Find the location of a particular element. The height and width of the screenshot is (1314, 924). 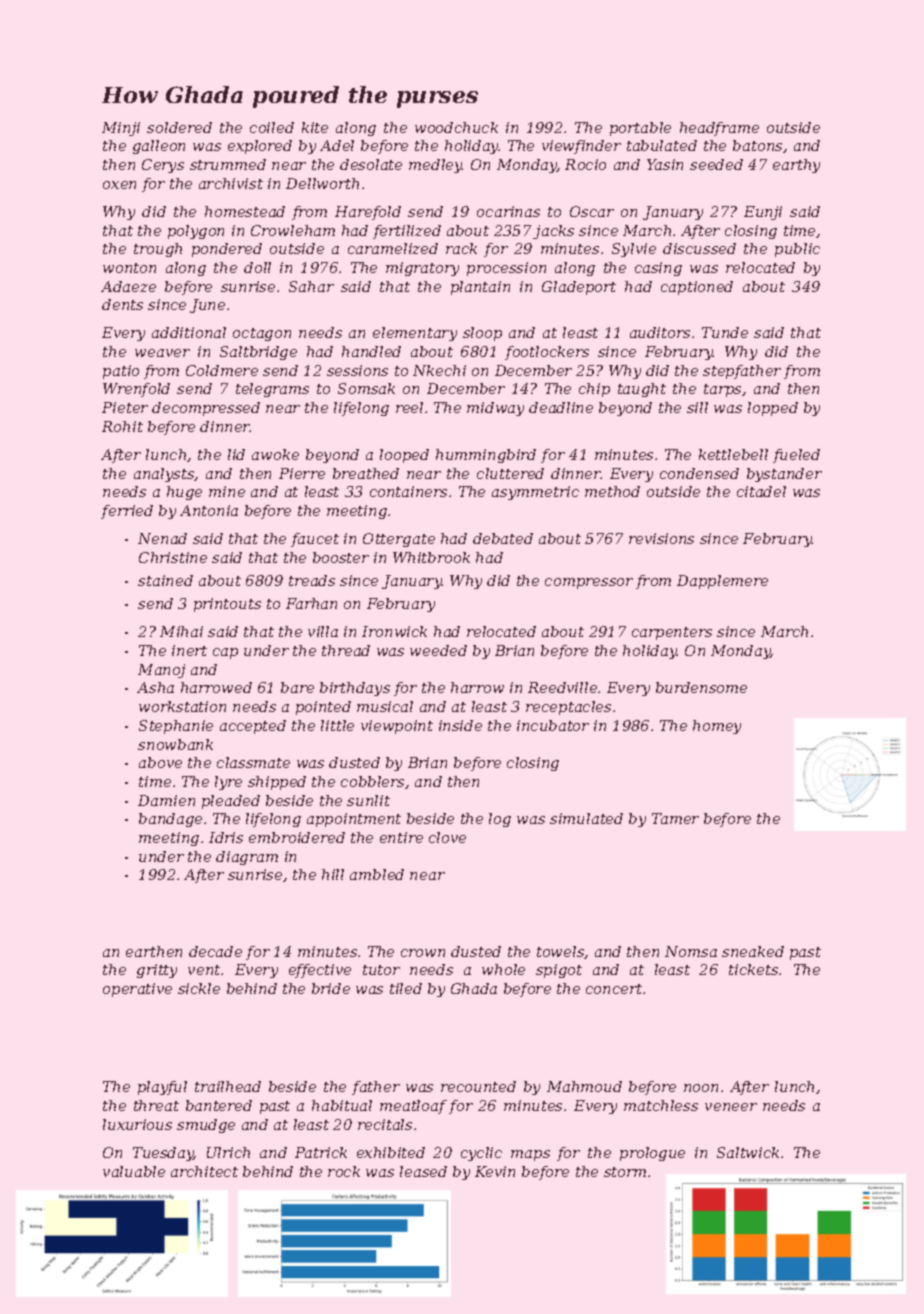

ocarinas is located at coordinates (508, 211).
